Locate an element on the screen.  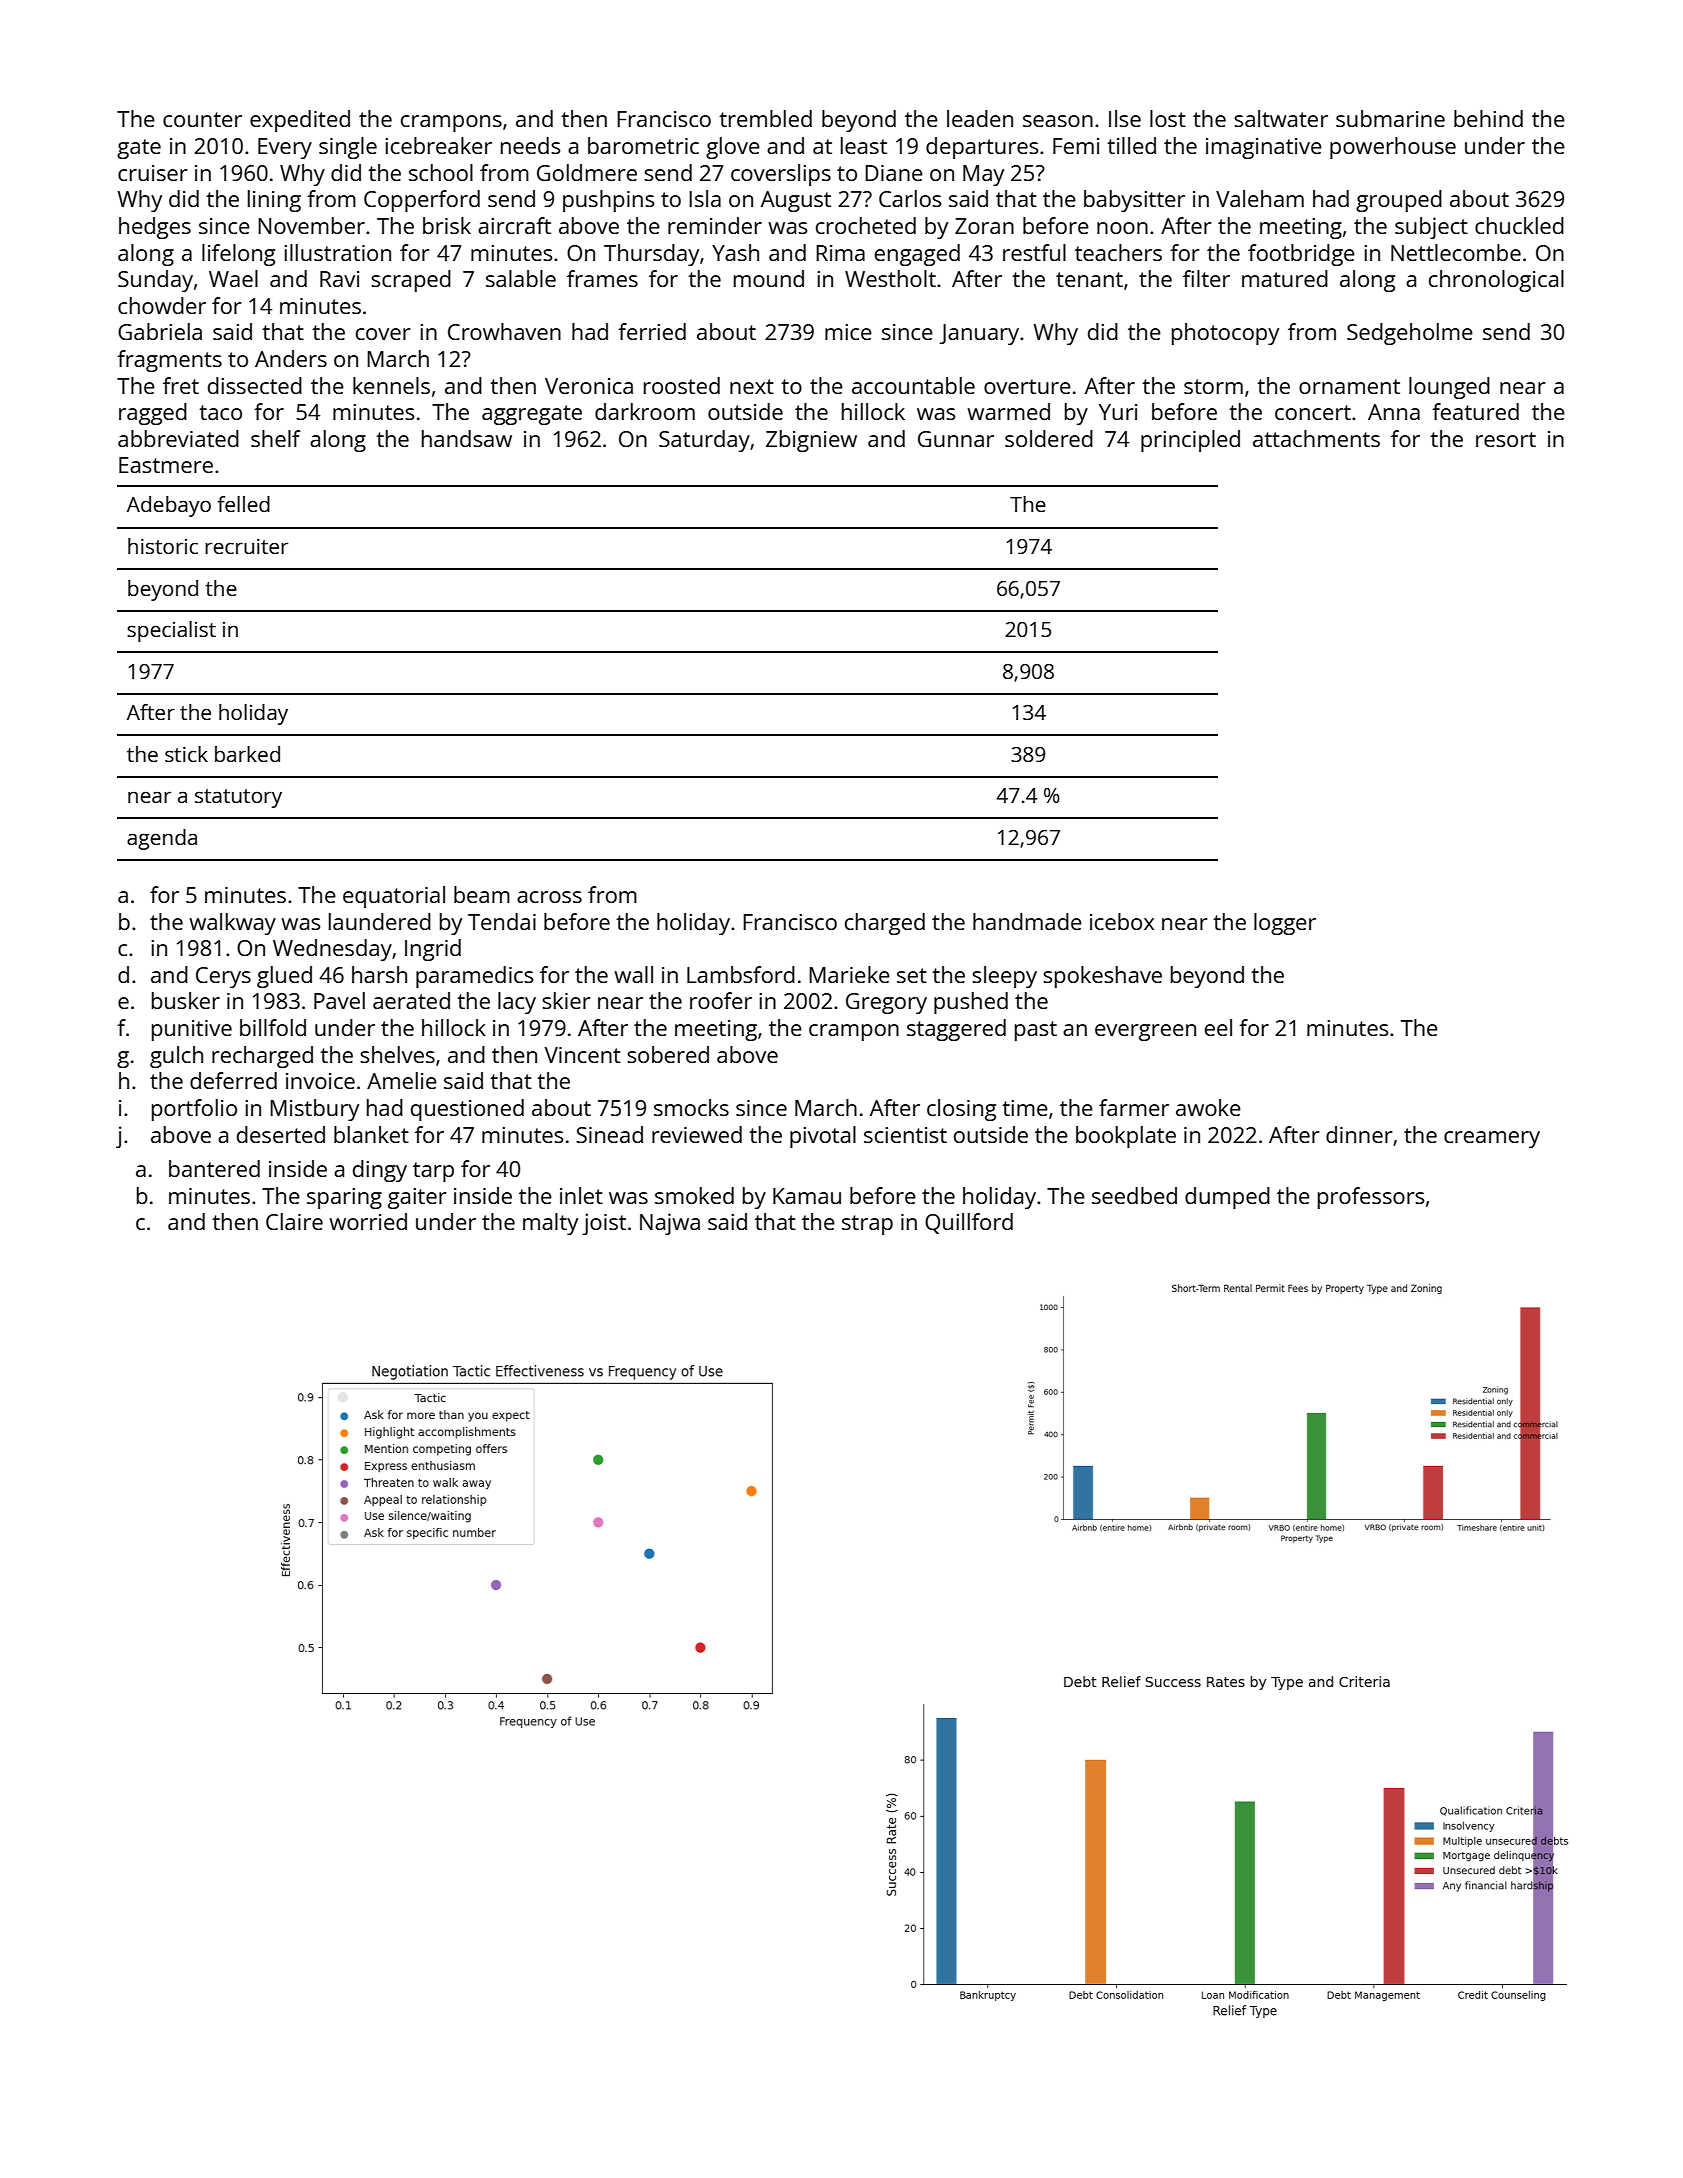
portfolio is located at coordinates (194, 1110).
